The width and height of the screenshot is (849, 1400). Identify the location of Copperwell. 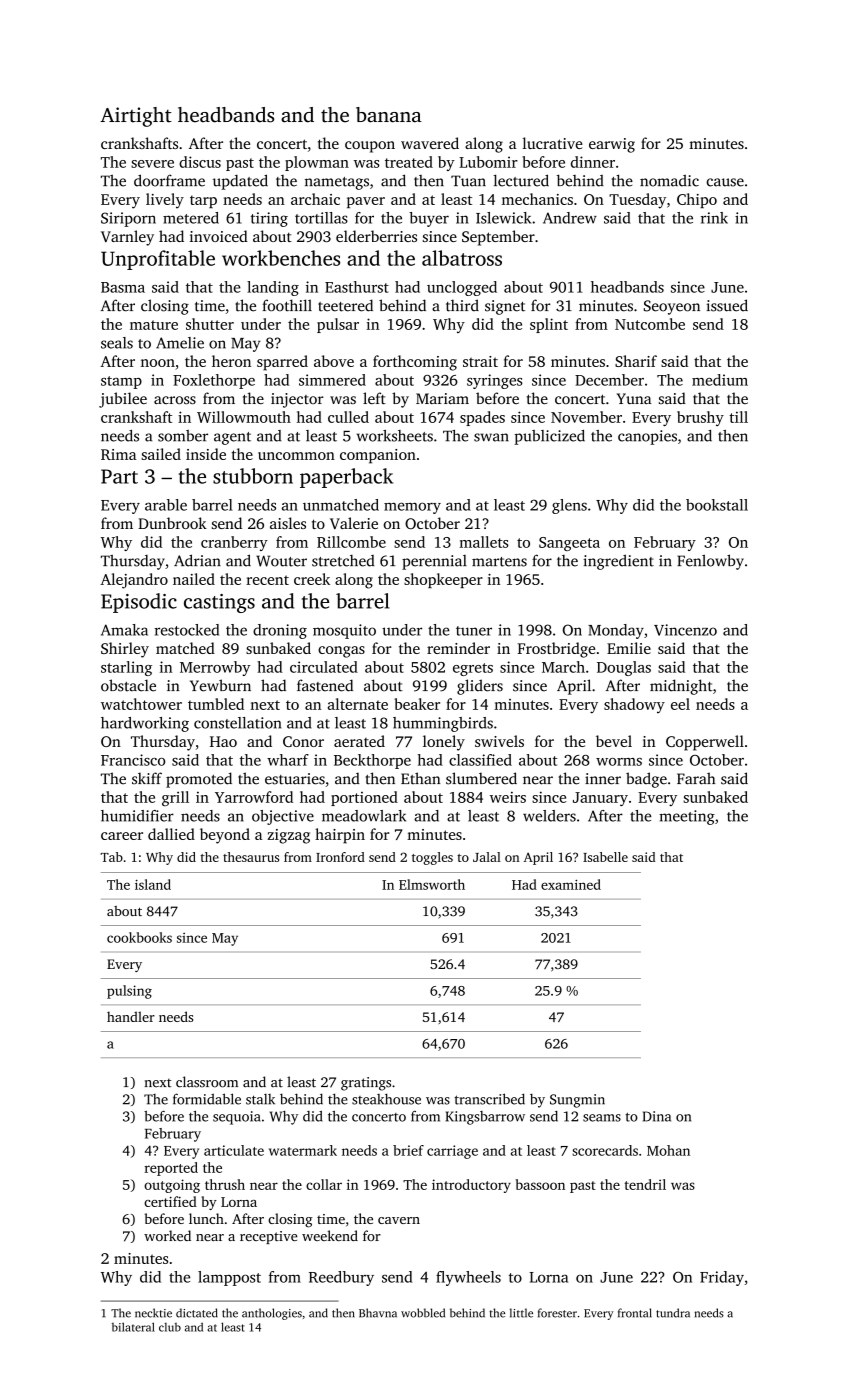
(705, 743).
